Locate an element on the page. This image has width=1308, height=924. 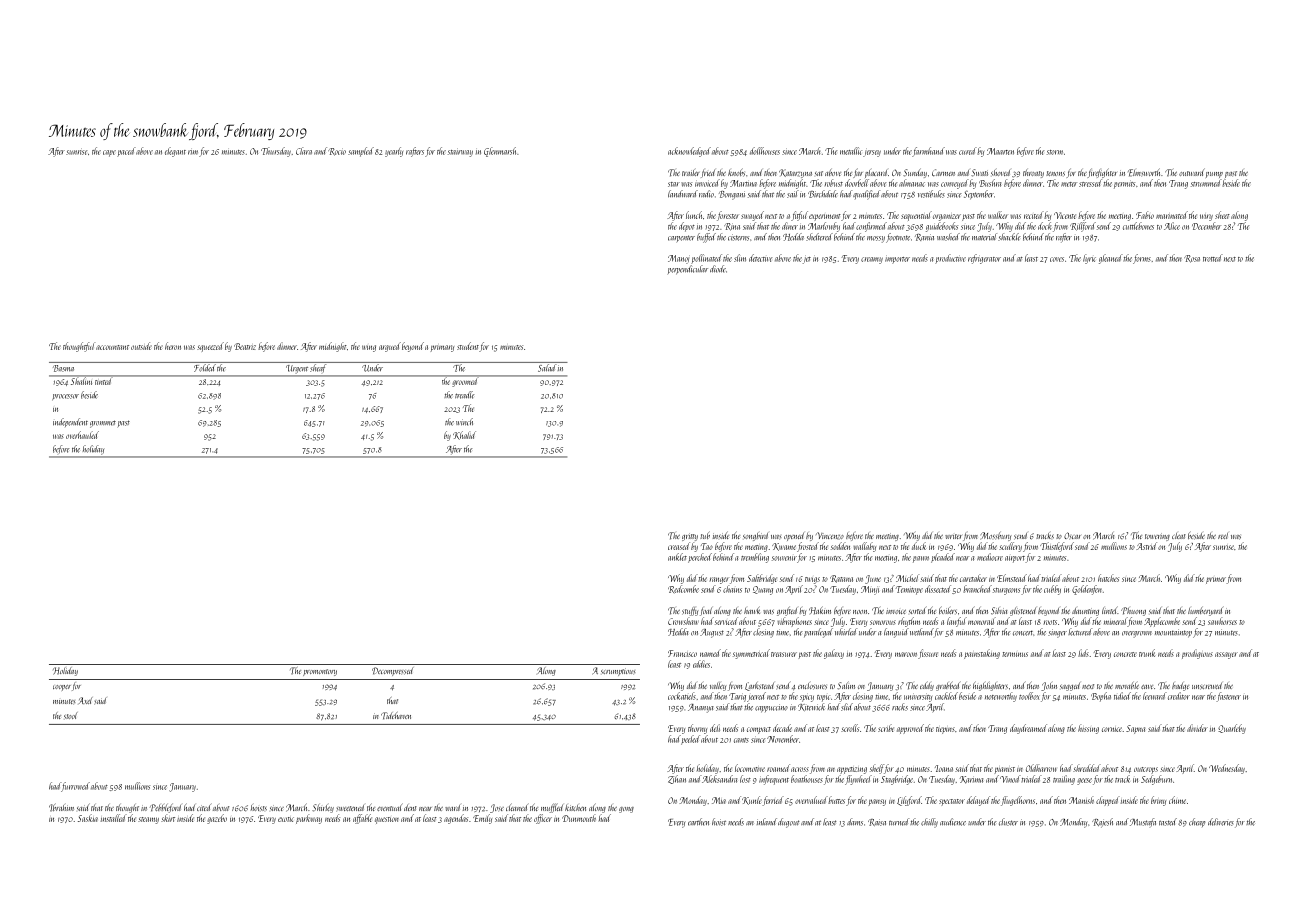
carpenter is located at coordinates (681, 238).
